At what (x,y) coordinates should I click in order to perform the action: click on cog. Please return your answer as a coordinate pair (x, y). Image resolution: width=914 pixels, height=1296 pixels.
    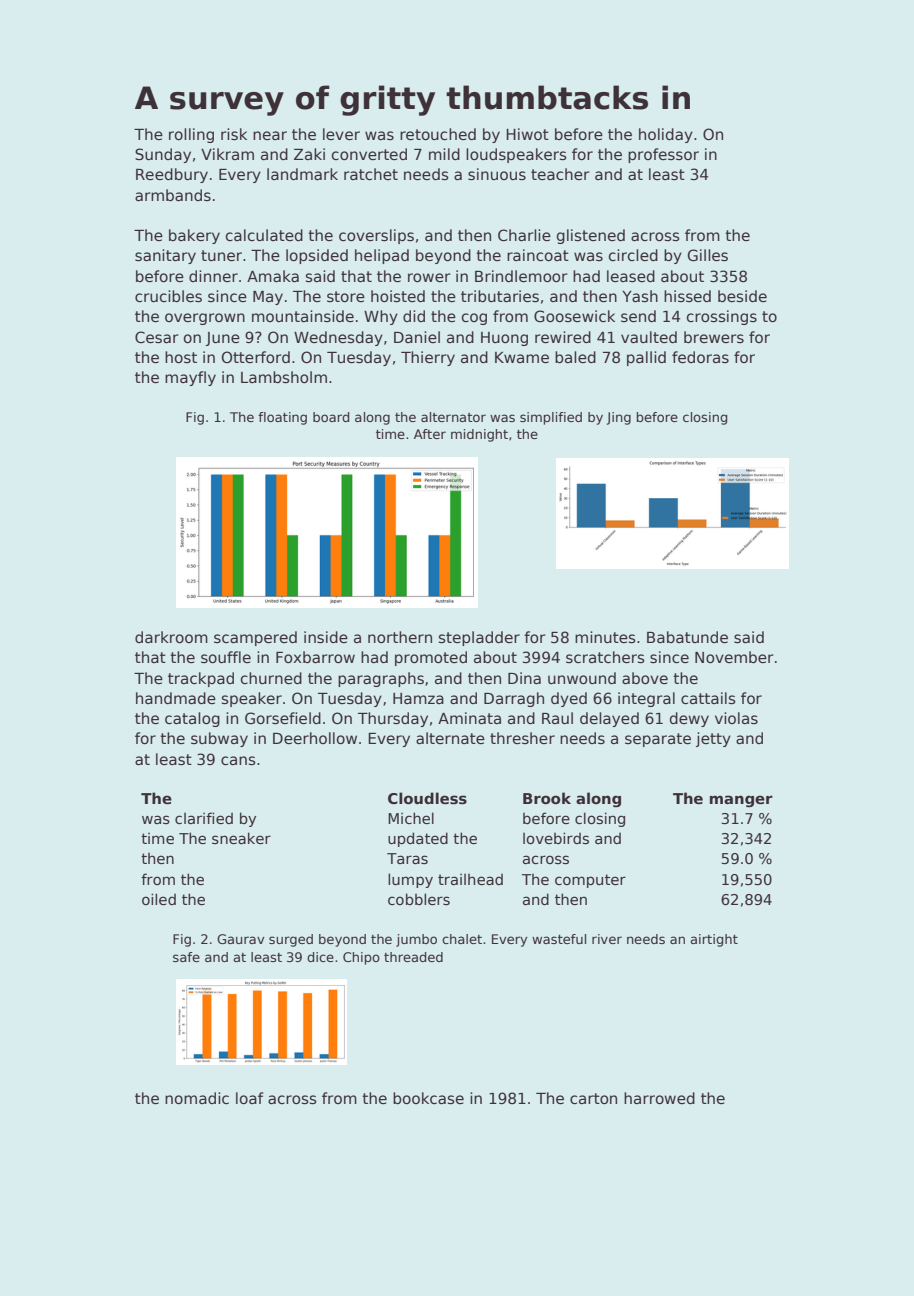
    Looking at the image, I should click on (474, 319).
